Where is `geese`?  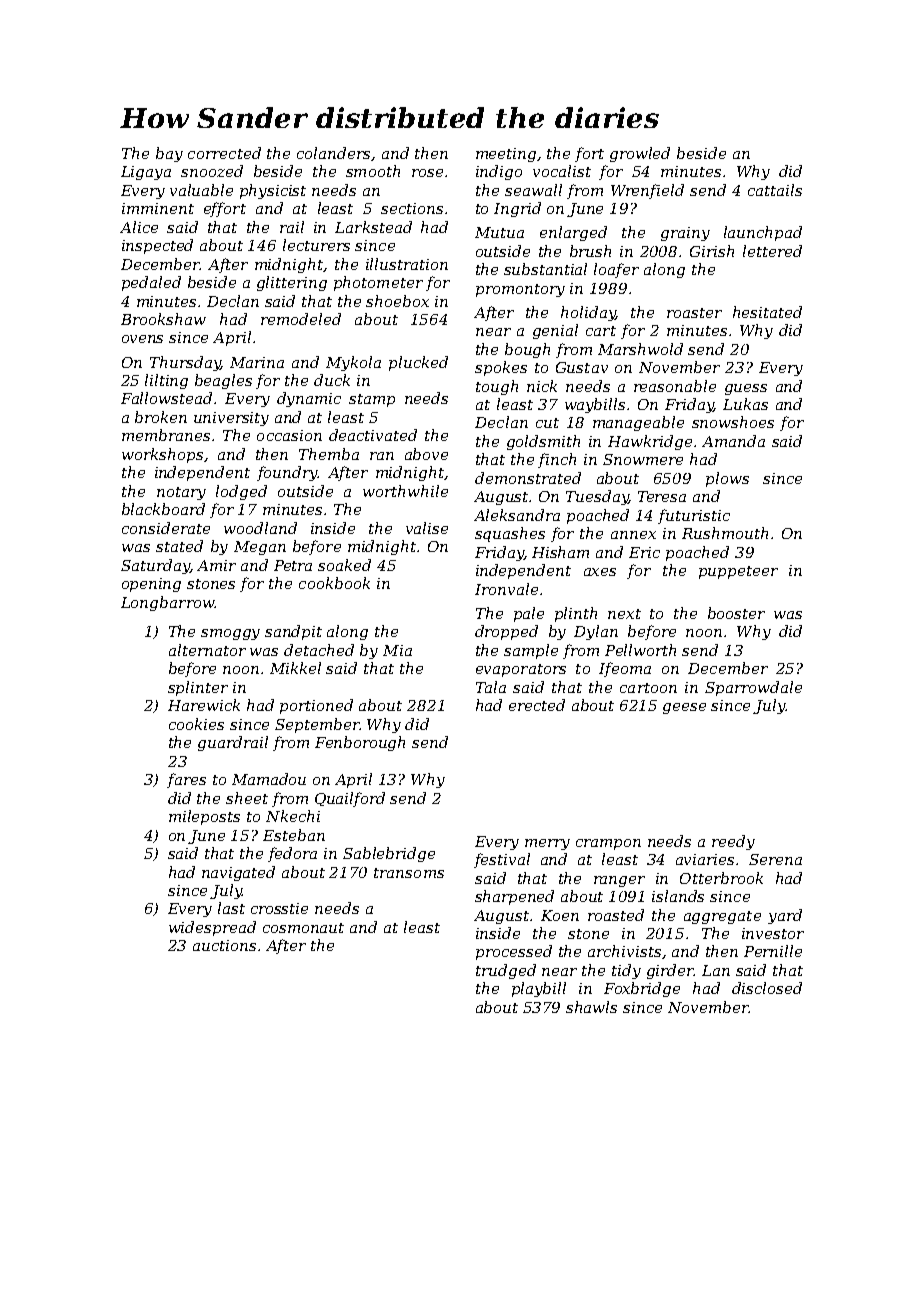 geese is located at coordinates (684, 708).
